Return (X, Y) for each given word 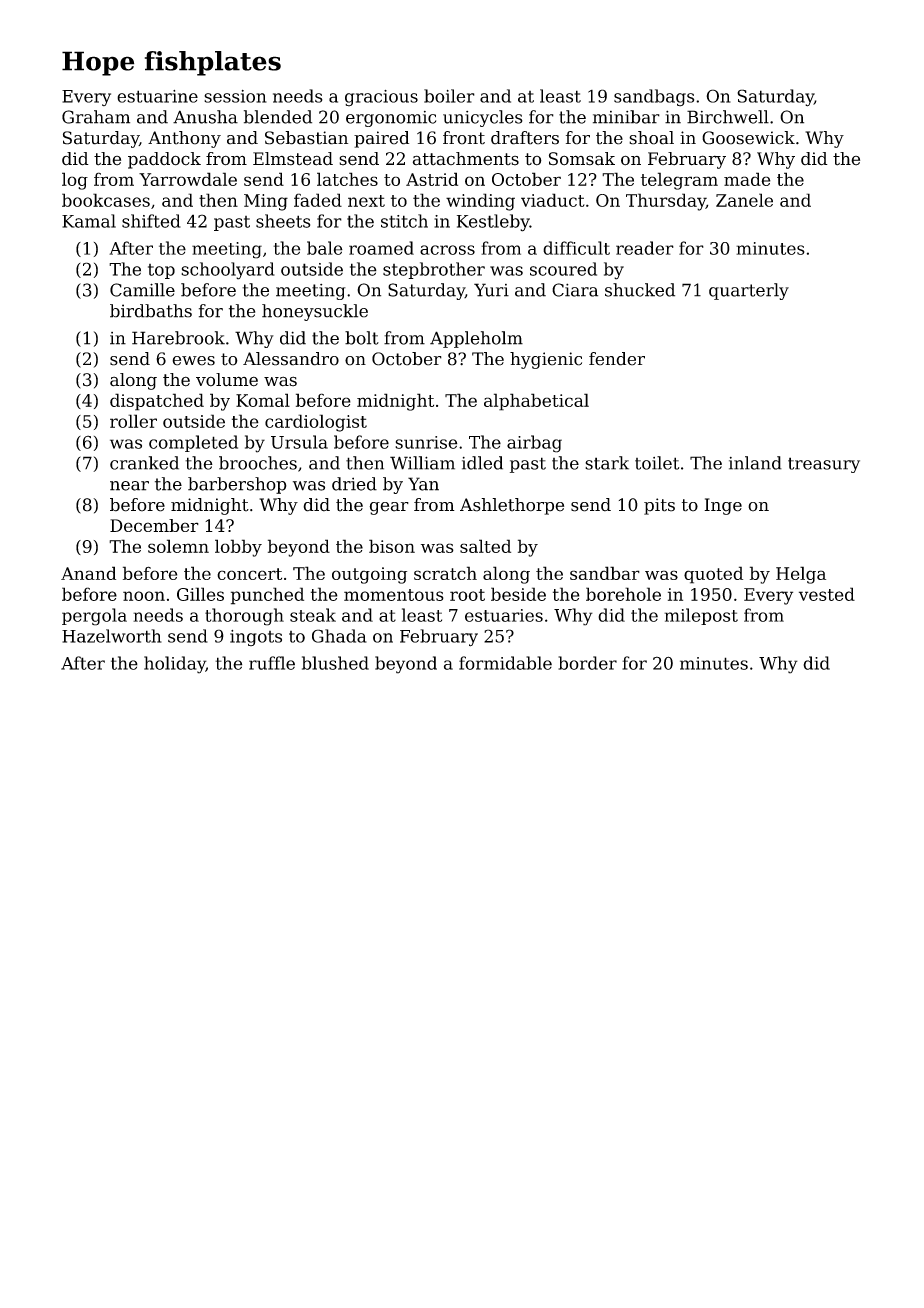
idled (482, 463)
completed (193, 443)
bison (392, 546)
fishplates (213, 63)
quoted (713, 575)
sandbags (654, 98)
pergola (94, 617)
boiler (449, 96)
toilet (657, 463)
